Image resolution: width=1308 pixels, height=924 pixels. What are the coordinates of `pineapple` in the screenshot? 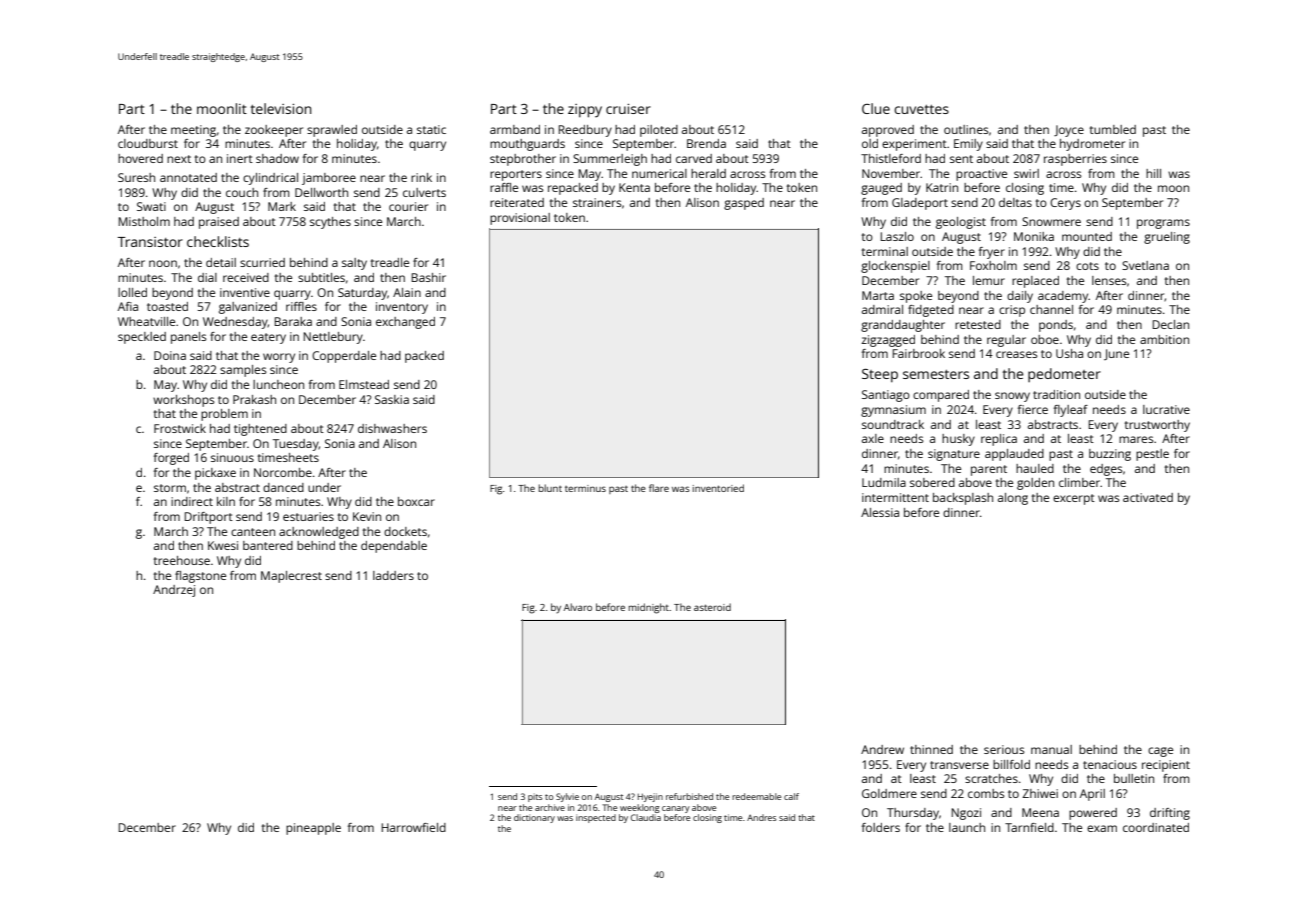 It's located at (313, 829).
